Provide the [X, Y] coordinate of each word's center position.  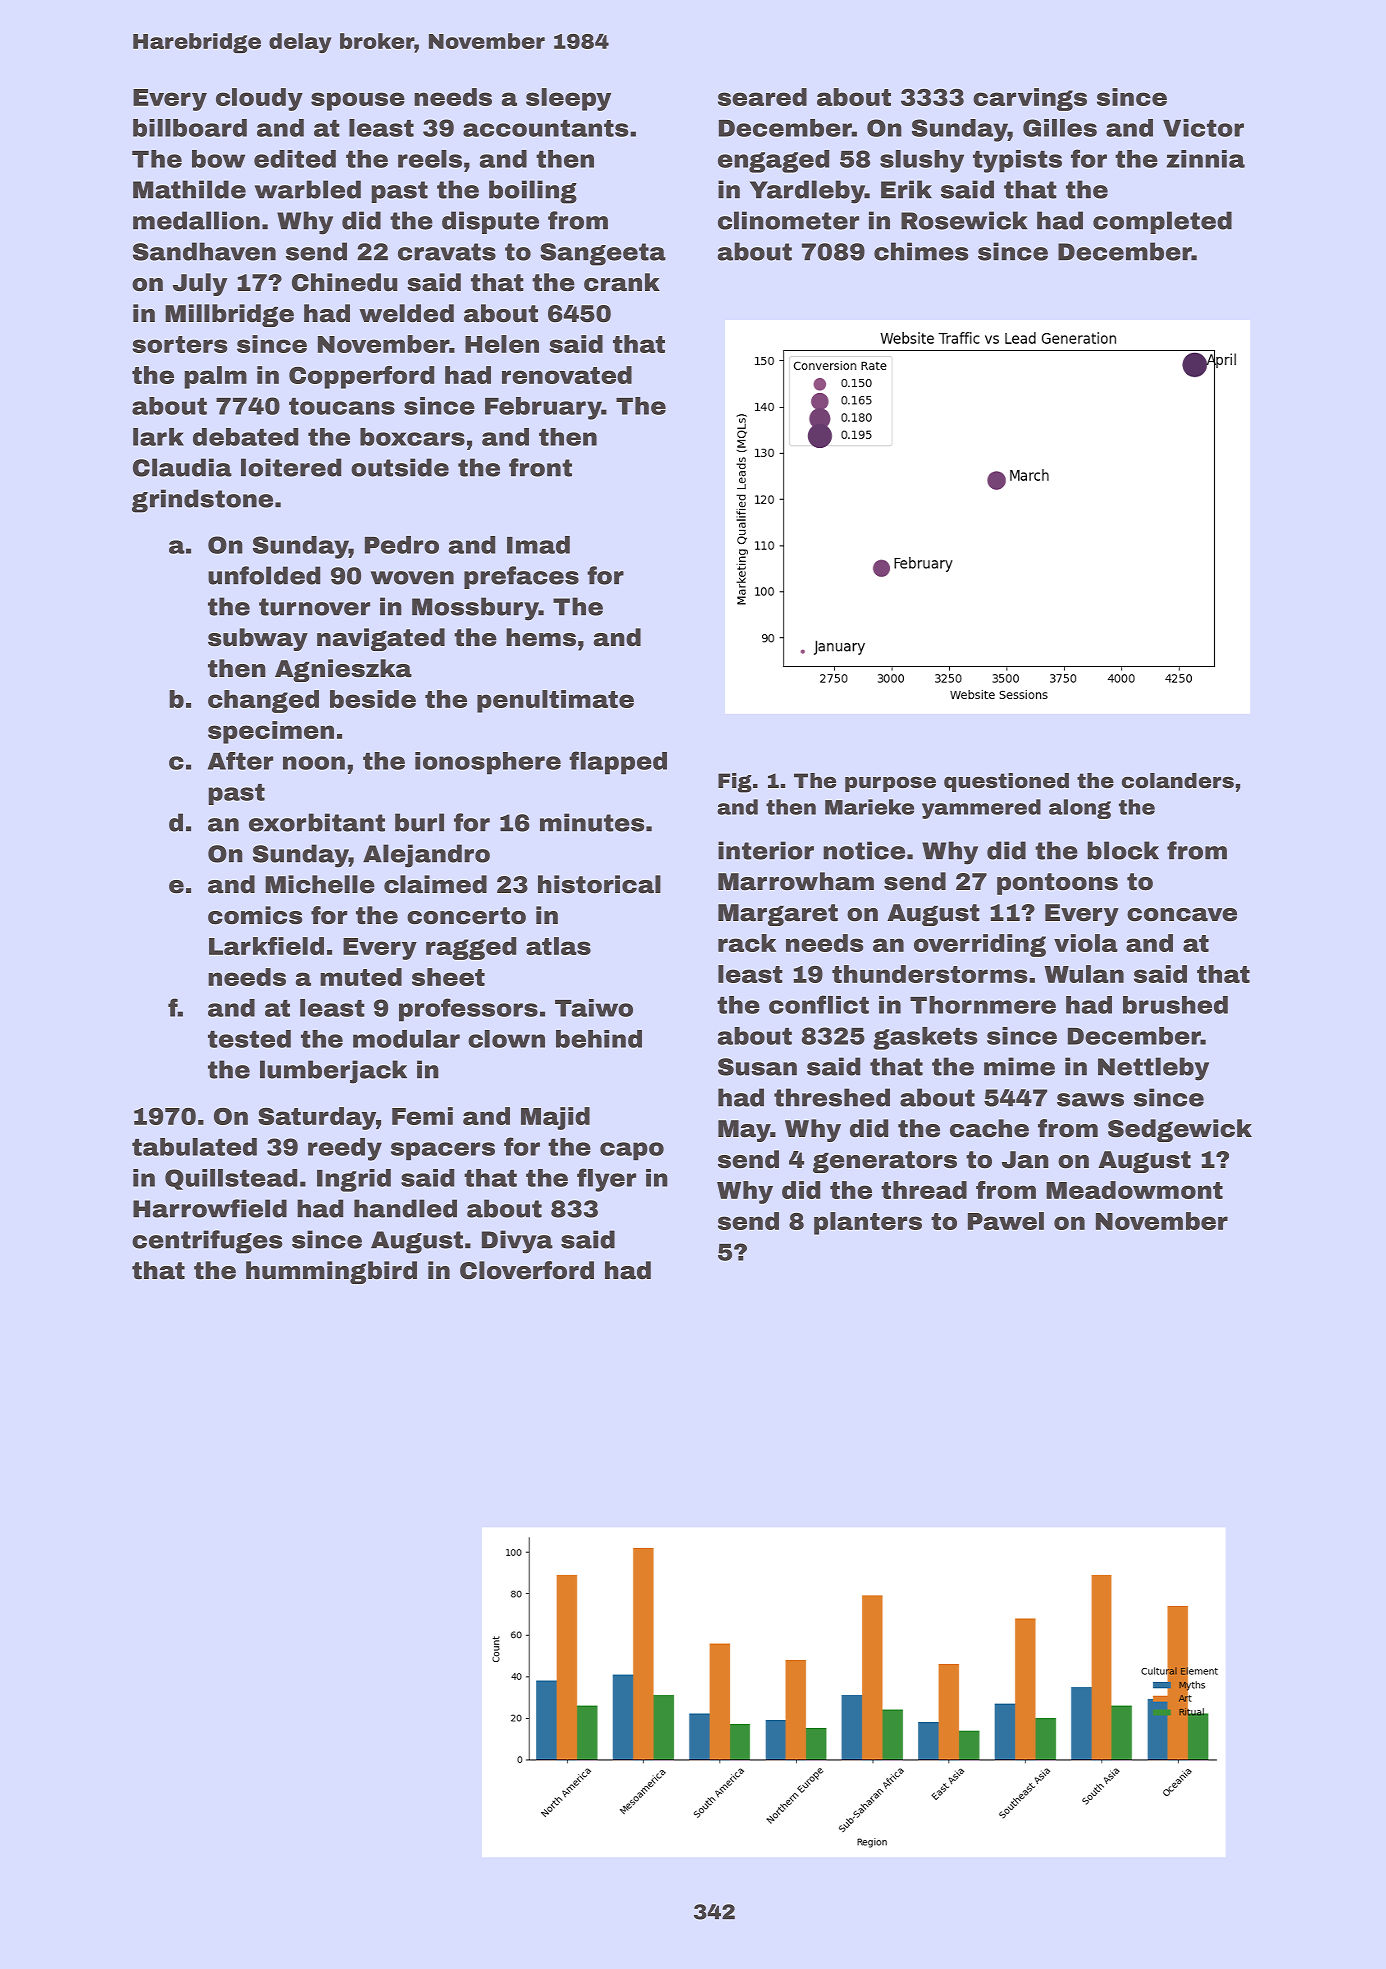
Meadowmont [1134, 1190]
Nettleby [1153, 1069]
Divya [517, 1242]
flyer [606, 1180]
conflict [819, 1004]
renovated [567, 375]
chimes [921, 251]
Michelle [320, 884]
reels [430, 159]
